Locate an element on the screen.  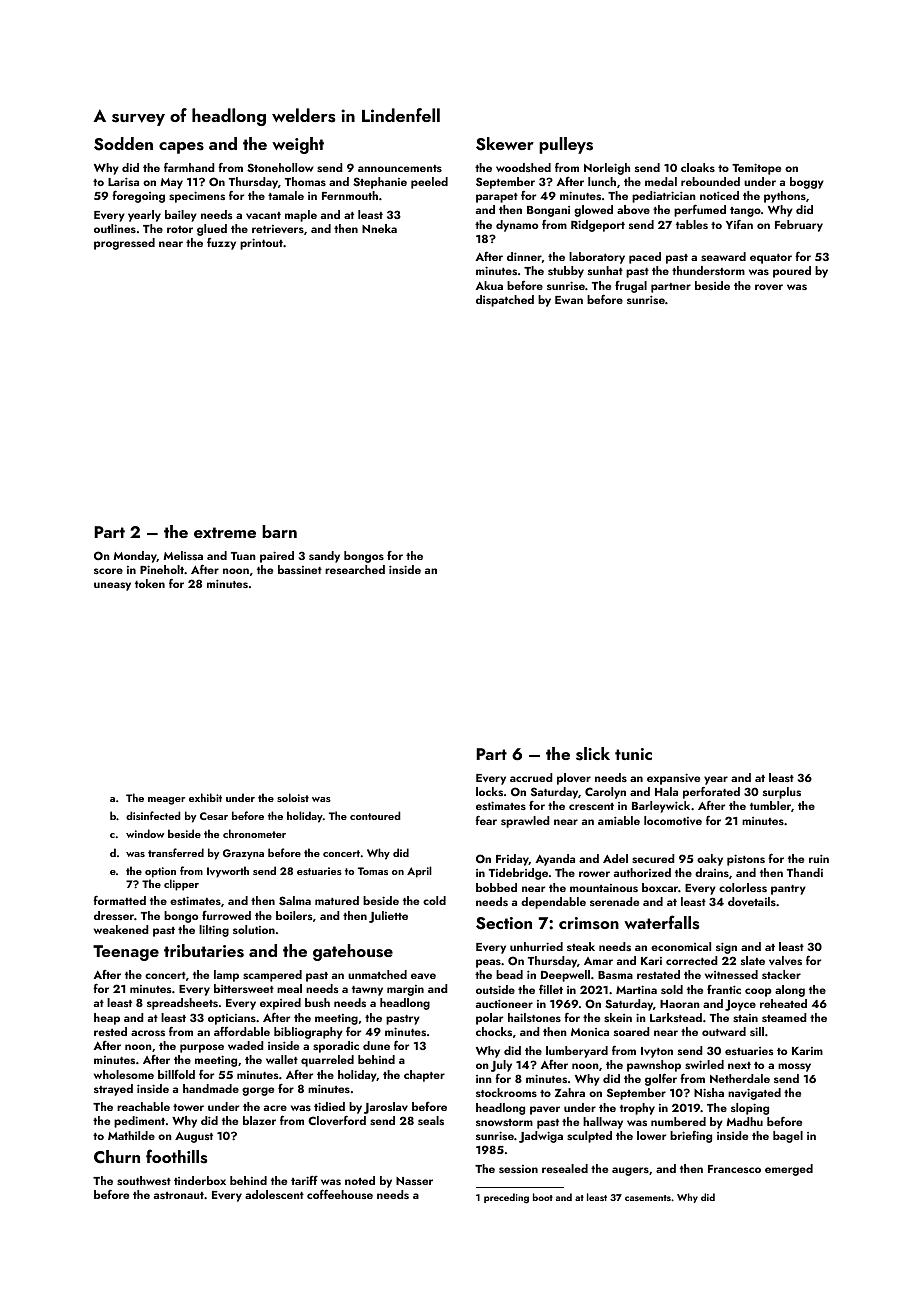
Skewer is located at coordinates (505, 144).
